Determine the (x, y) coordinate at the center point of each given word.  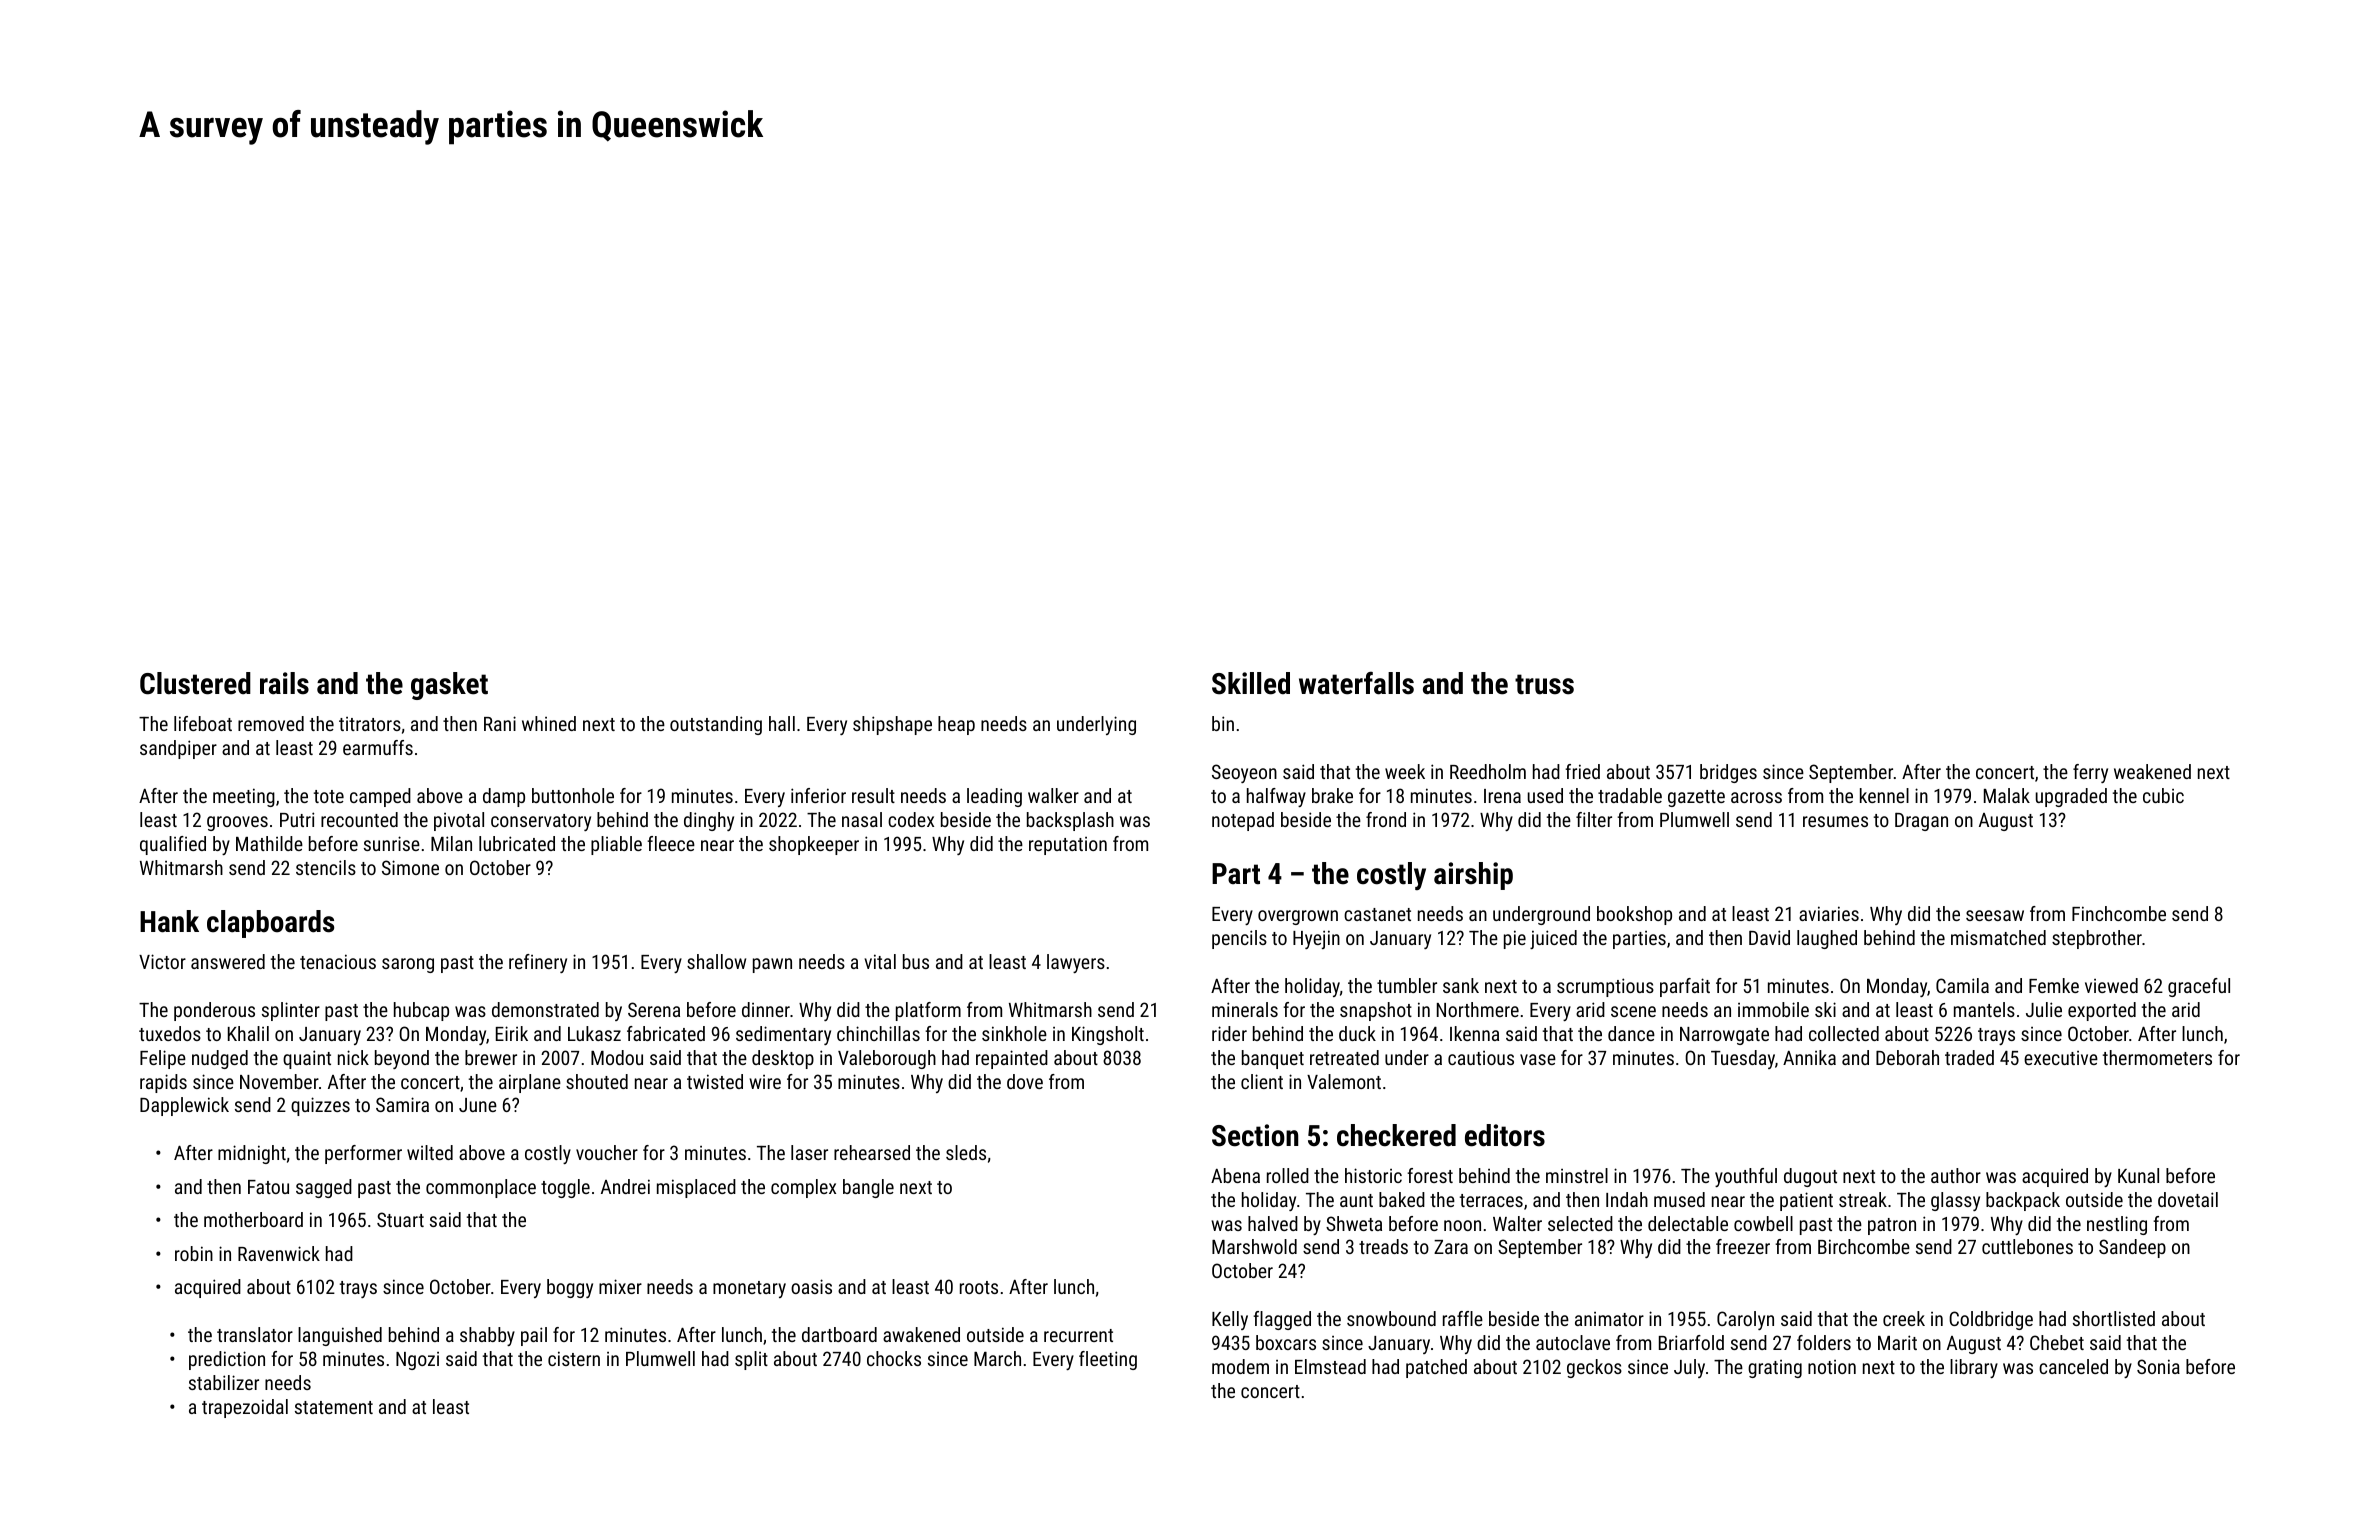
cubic (2163, 795)
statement (334, 1407)
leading (994, 797)
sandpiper (178, 749)
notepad (1243, 821)
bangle (868, 1188)
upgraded (2071, 797)
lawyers (1076, 963)
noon (1462, 1225)
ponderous (214, 1011)
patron (1892, 1226)
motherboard (253, 1219)
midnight (252, 1154)
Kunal (2138, 1175)
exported (2102, 1011)
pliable (616, 845)
